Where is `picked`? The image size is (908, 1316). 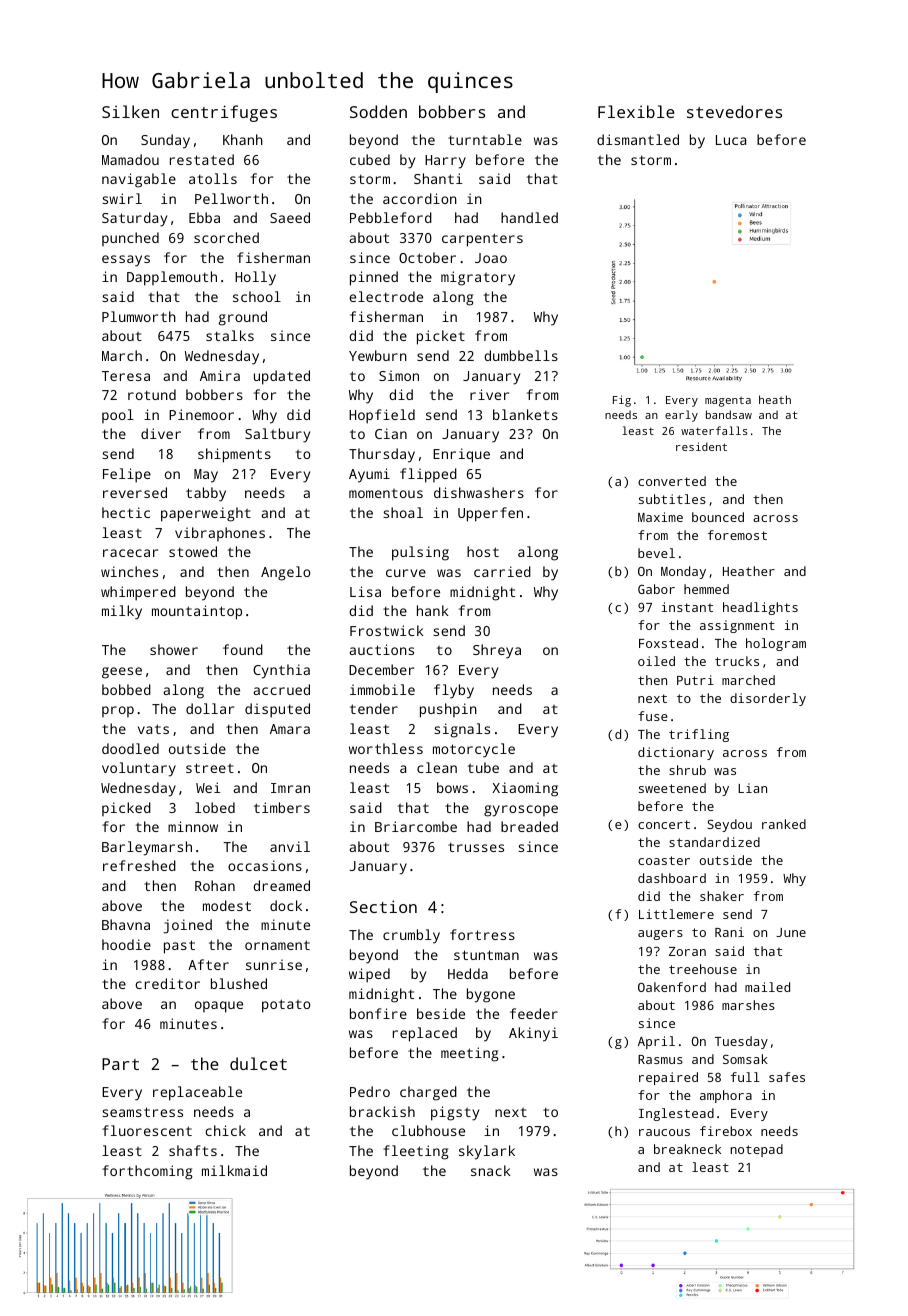
picked is located at coordinates (126, 809).
